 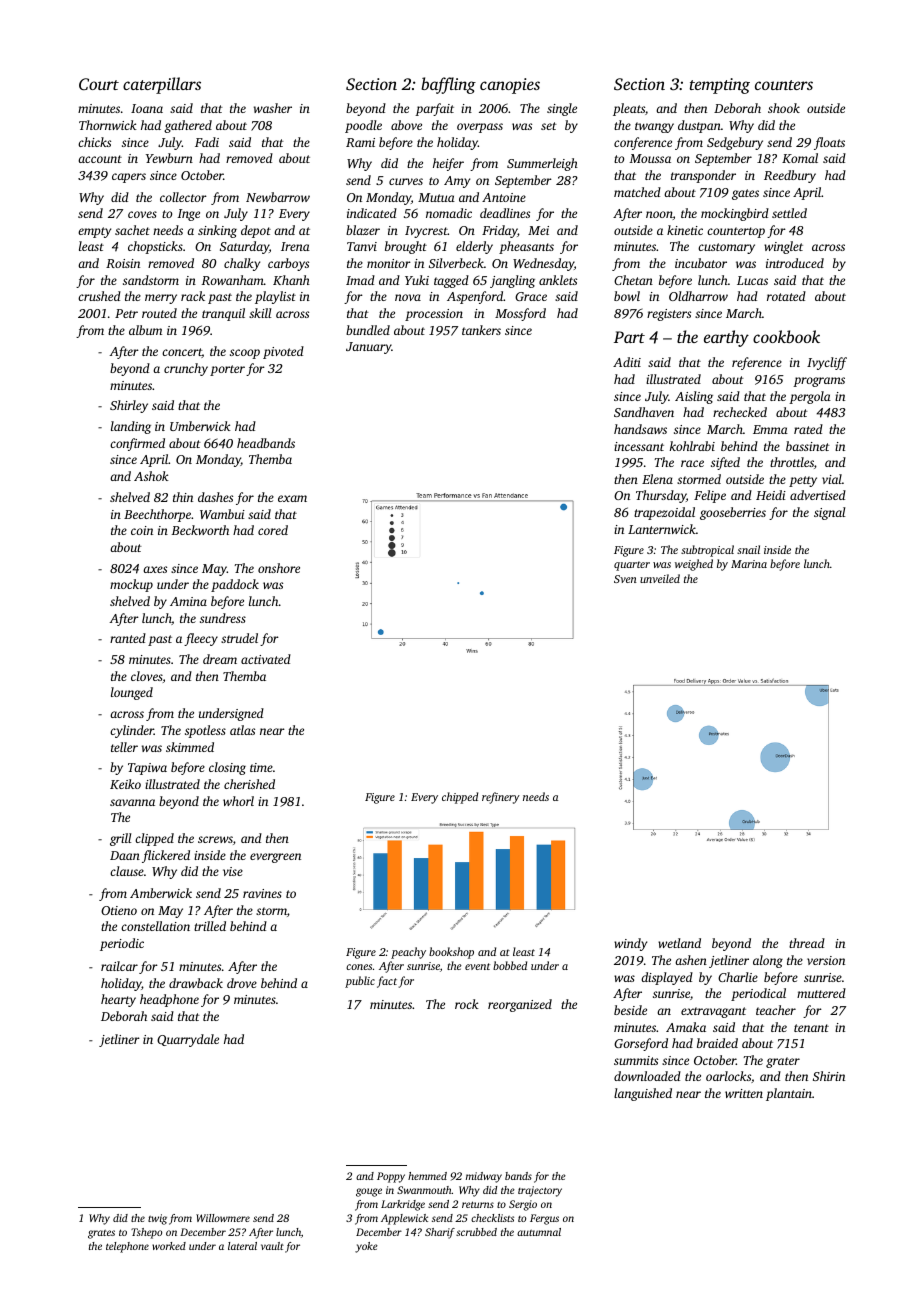 I want to click on yoke, so click(x=366, y=1247).
